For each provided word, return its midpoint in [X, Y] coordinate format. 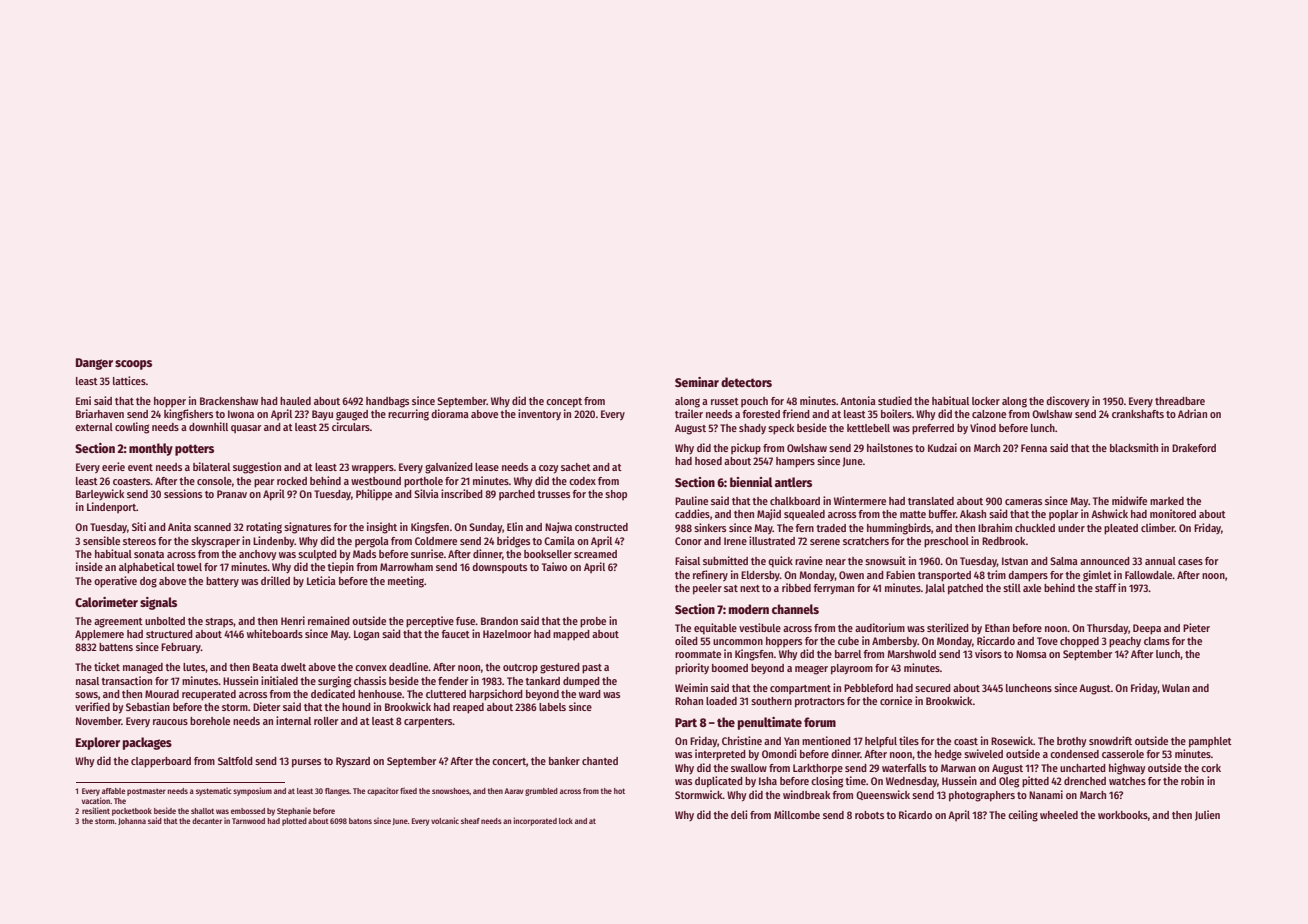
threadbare [1180, 401]
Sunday [486, 528]
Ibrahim [995, 527]
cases [1190, 562]
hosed [708, 461]
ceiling [1023, 816]
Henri [293, 620]
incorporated [535, 821]
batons [360, 821]
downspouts [499, 568]
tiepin [340, 567]
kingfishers [188, 415]
